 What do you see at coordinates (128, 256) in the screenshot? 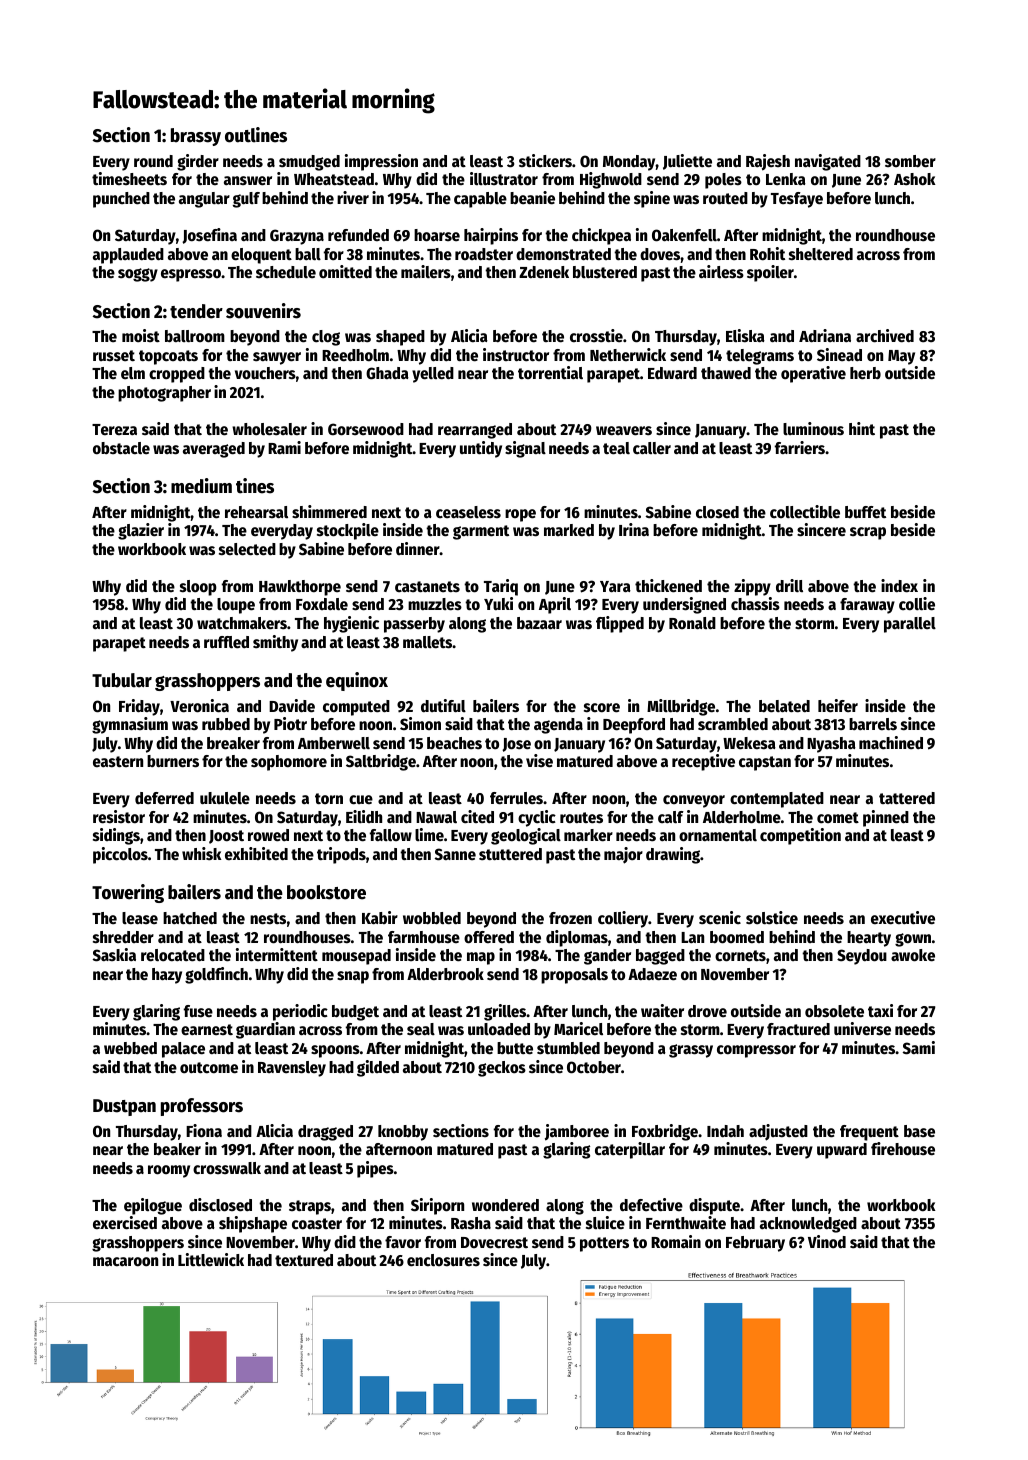
I see `applauded` at bounding box center [128, 256].
